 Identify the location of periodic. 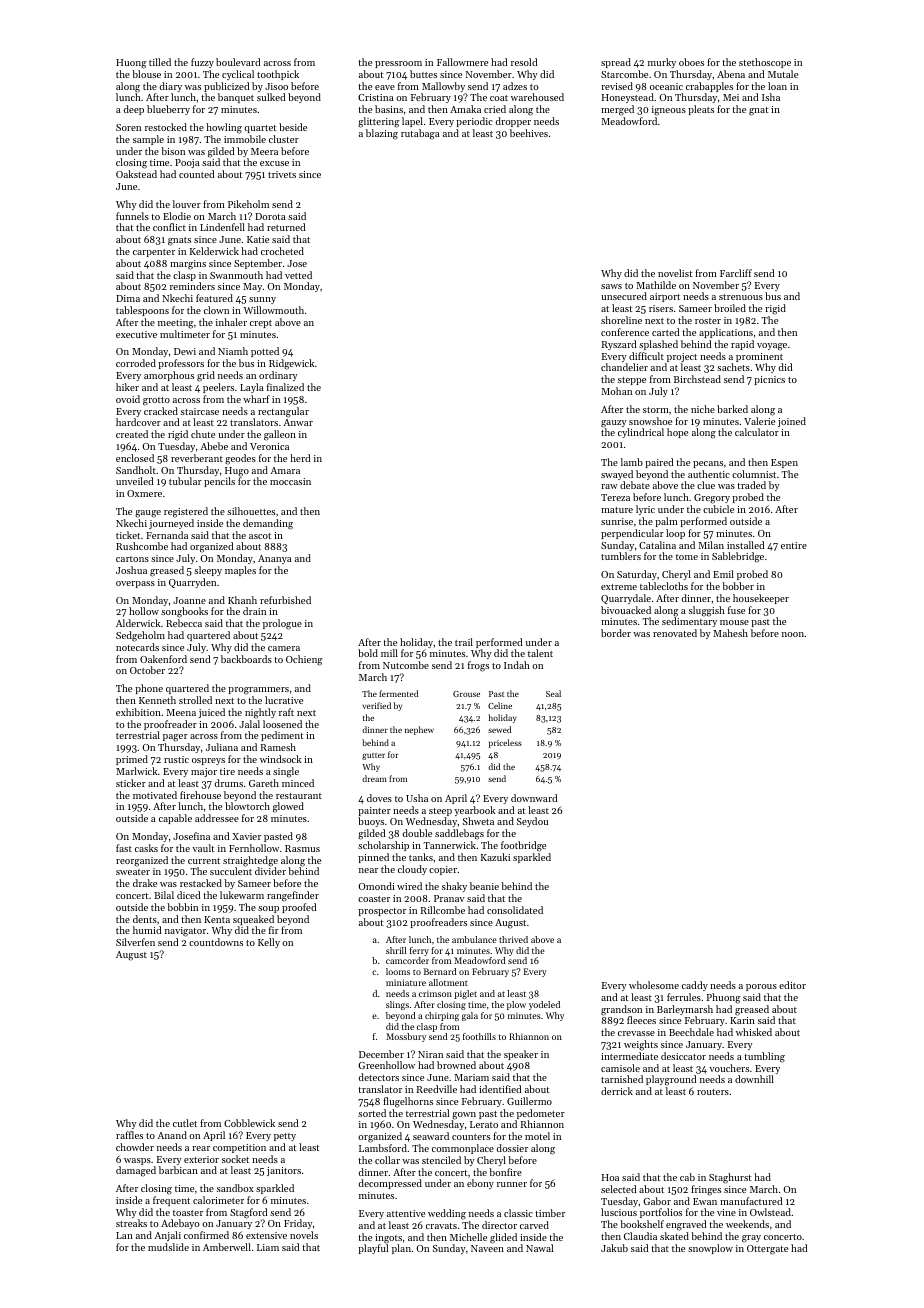
(474, 122).
